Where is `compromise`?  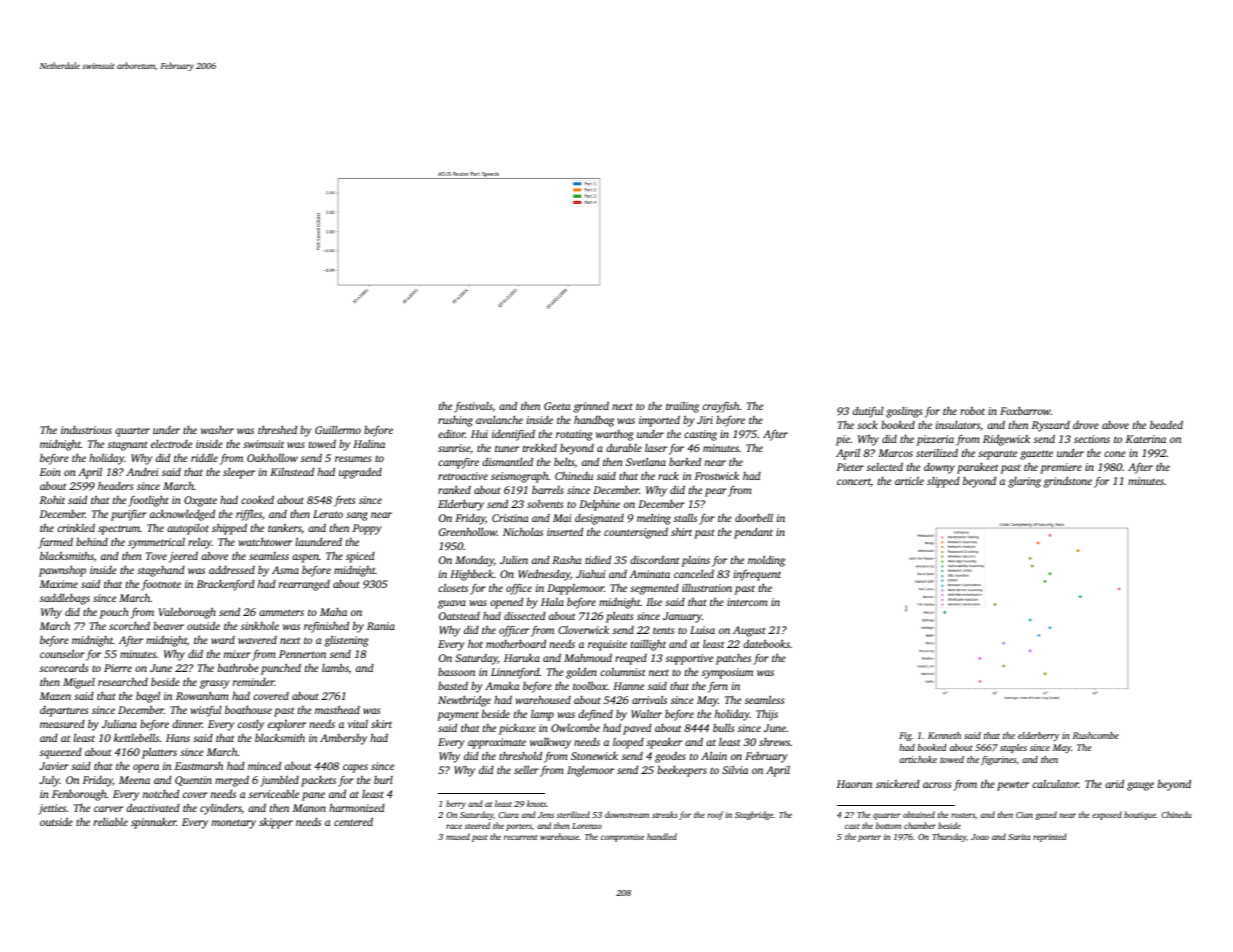
compromise is located at coordinates (622, 838).
